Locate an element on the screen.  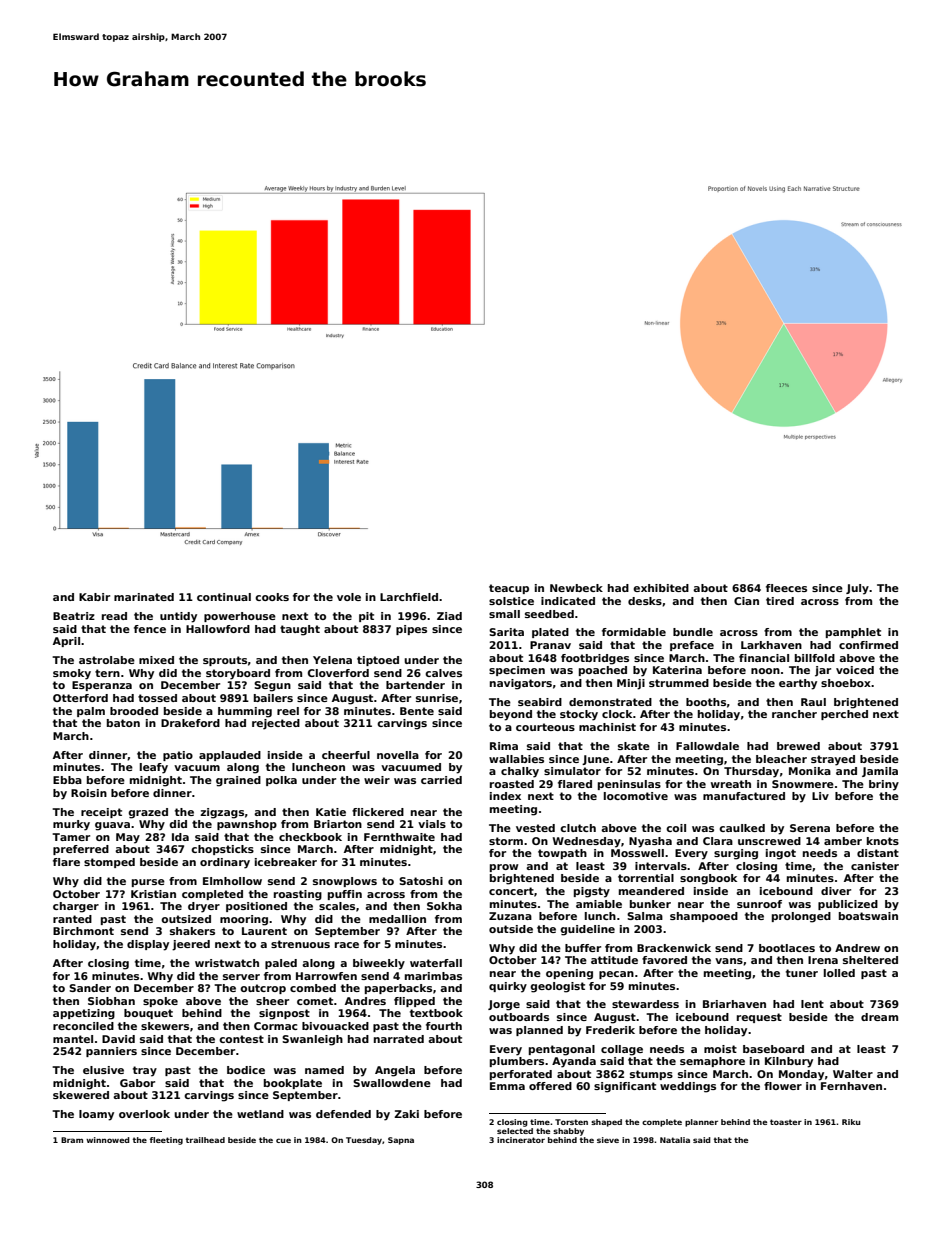
Elmhollow is located at coordinates (232, 881).
